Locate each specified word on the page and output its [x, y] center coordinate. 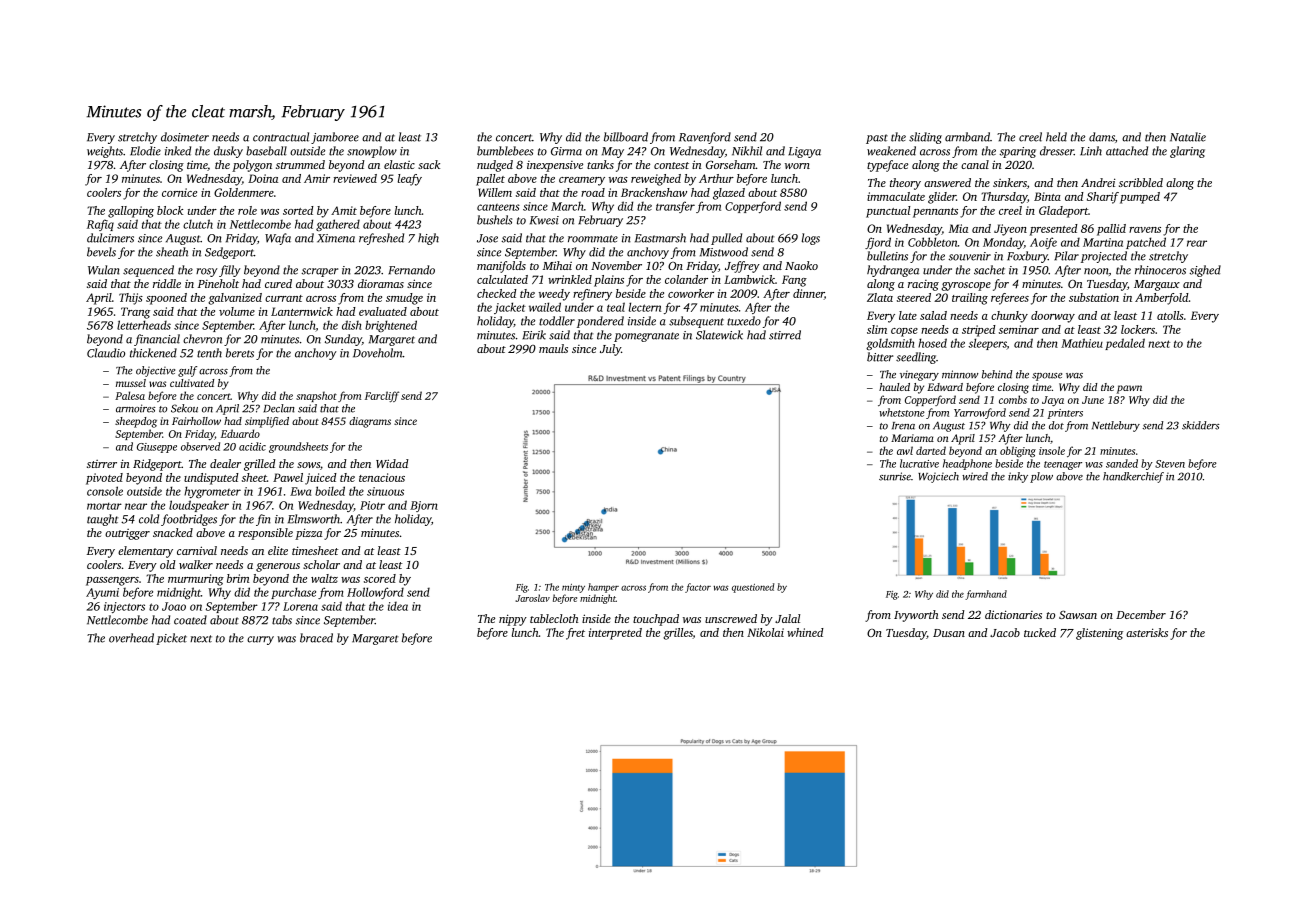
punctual [888, 212]
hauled [894, 387]
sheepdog [136, 422]
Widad [392, 463]
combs [1013, 399]
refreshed [381, 239]
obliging [1018, 452]
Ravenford [705, 138]
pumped [1140, 198]
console [105, 491]
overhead [131, 638]
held [1056, 137]
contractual [281, 137]
